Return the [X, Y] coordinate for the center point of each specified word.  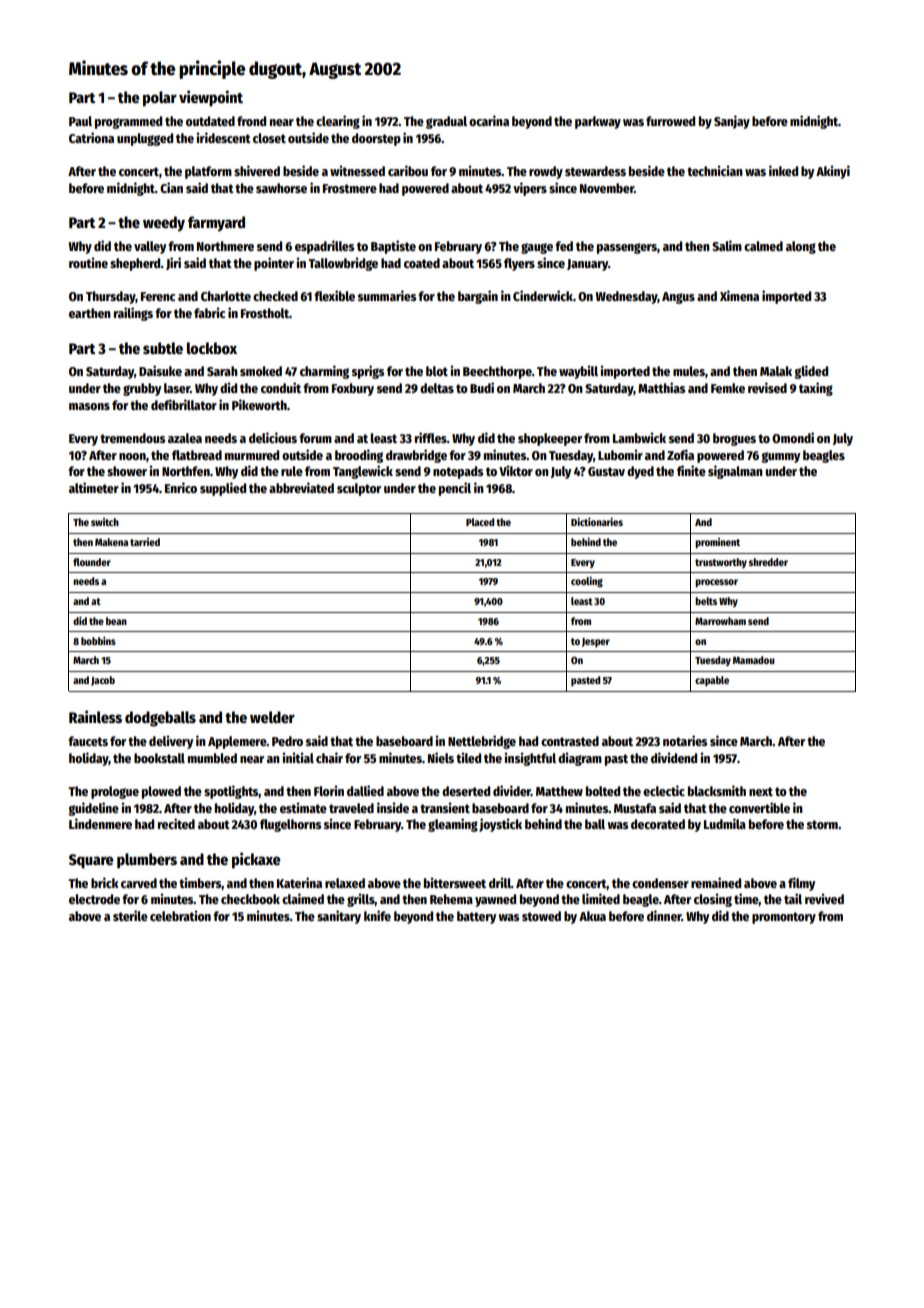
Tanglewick [363, 472]
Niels [441, 757]
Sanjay [732, 122]
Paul [80, 121]
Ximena [739, 295]
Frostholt [265, 313]
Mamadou [754, 660]
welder [272, 717]
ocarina [489, 120]
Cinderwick [543, 295]
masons [89, 406]
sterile [130, 915]
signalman [735, 472]
